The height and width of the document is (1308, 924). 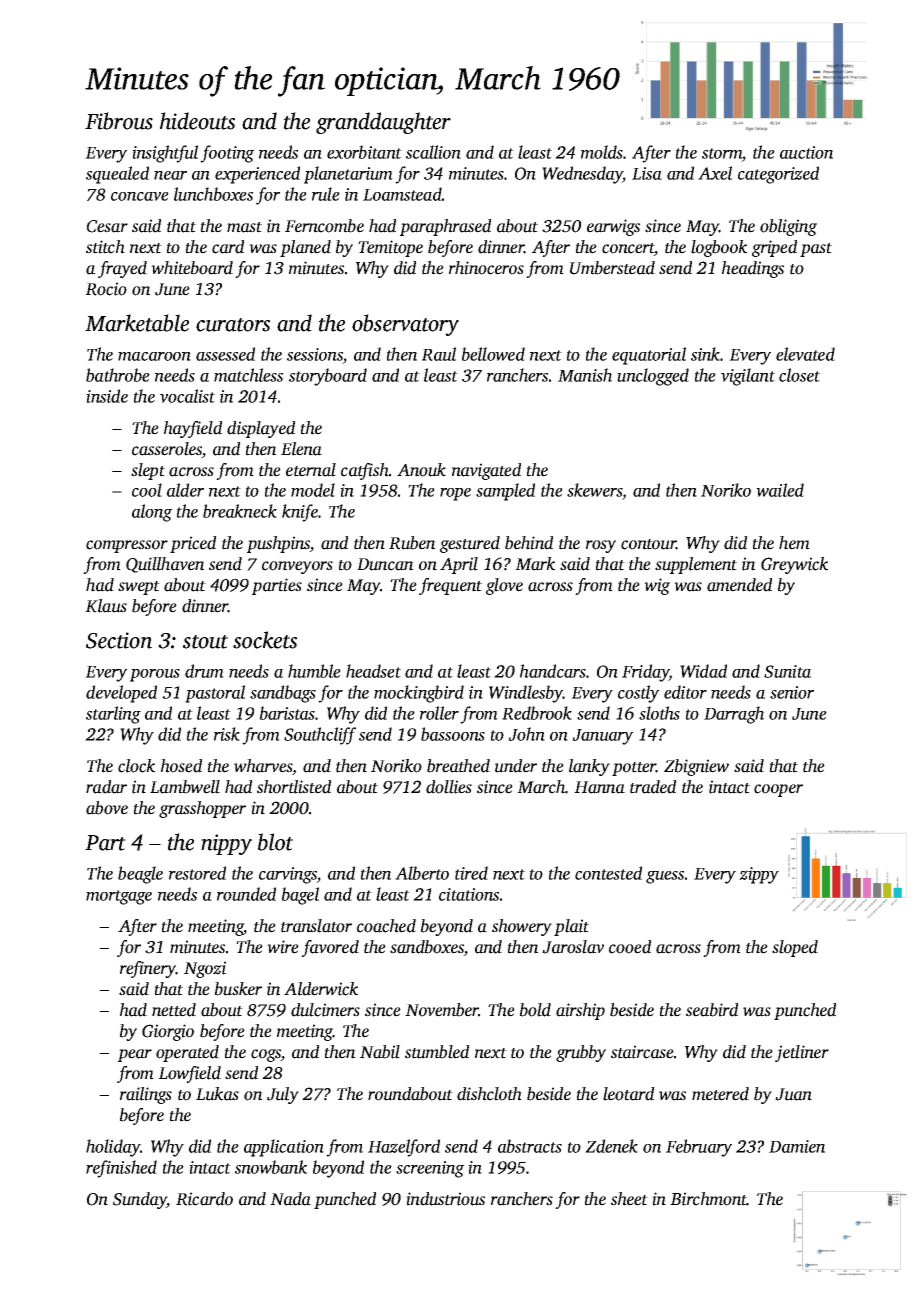 What do you see at coordinates (470, 544) in the document?
I see `gestured` at bounding box center [470, 544].
